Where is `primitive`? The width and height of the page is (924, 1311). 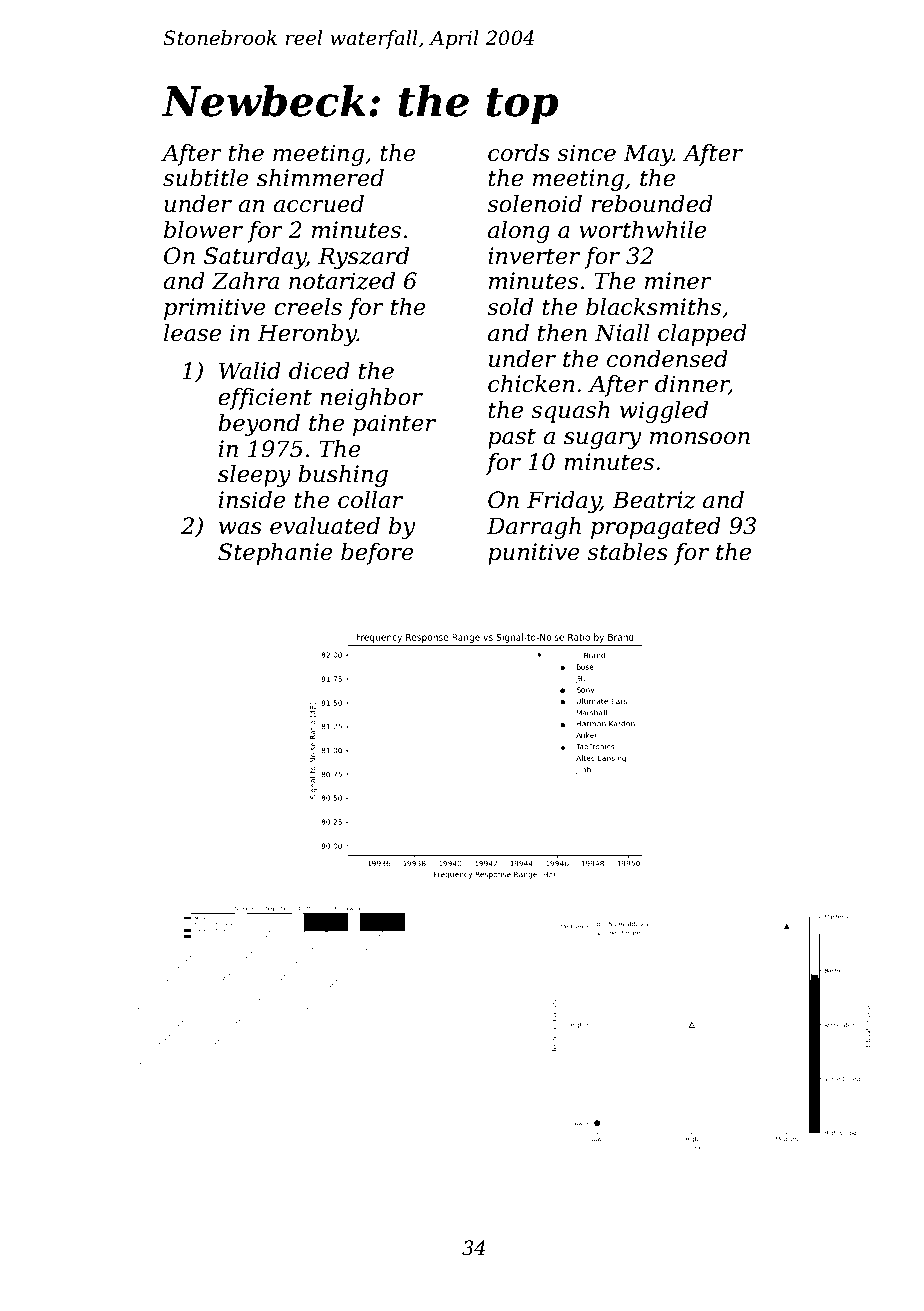 primitive is located at coordinates (215, 309).
